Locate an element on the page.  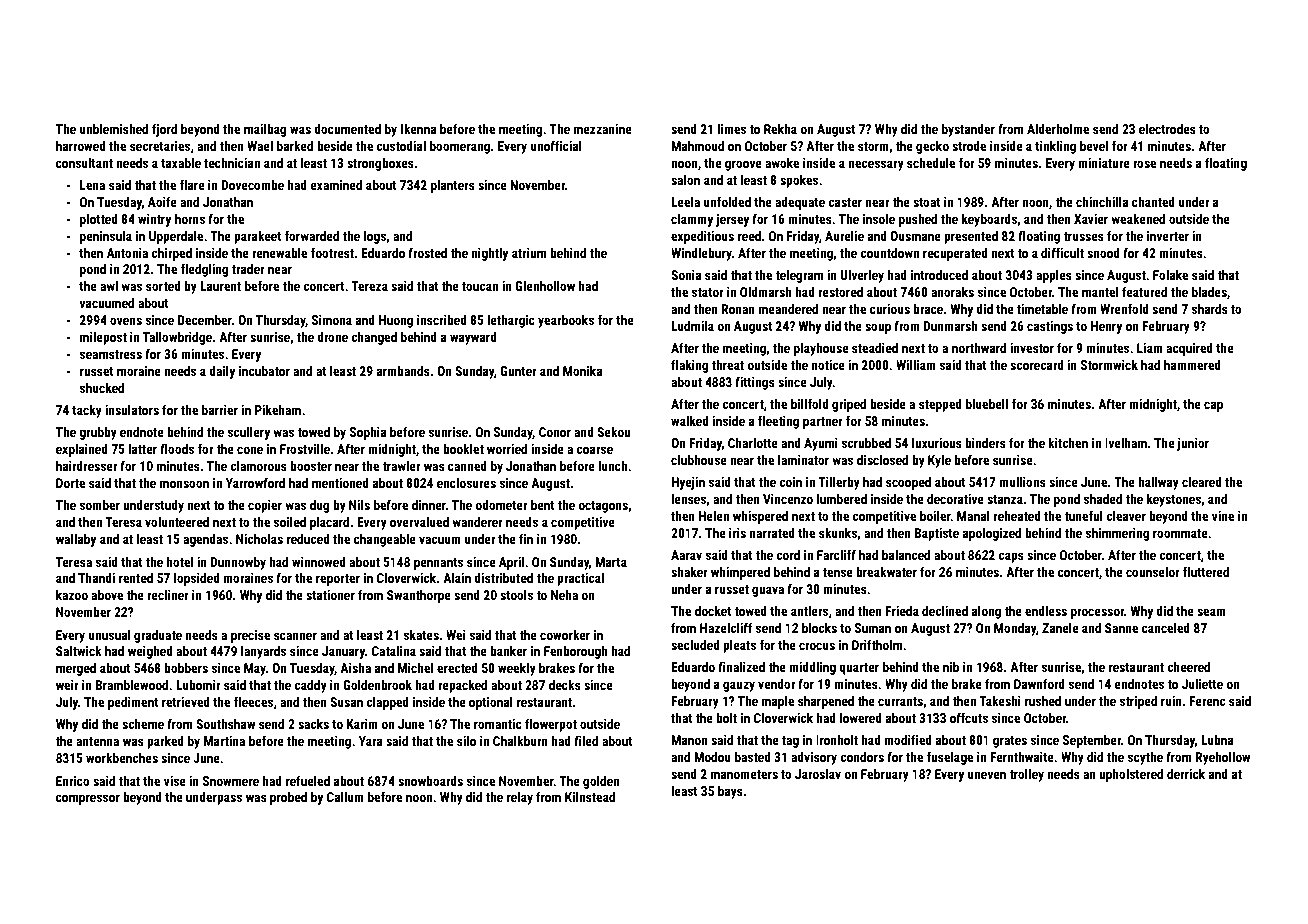
flowerpot is located at coordinates (551, 725).
